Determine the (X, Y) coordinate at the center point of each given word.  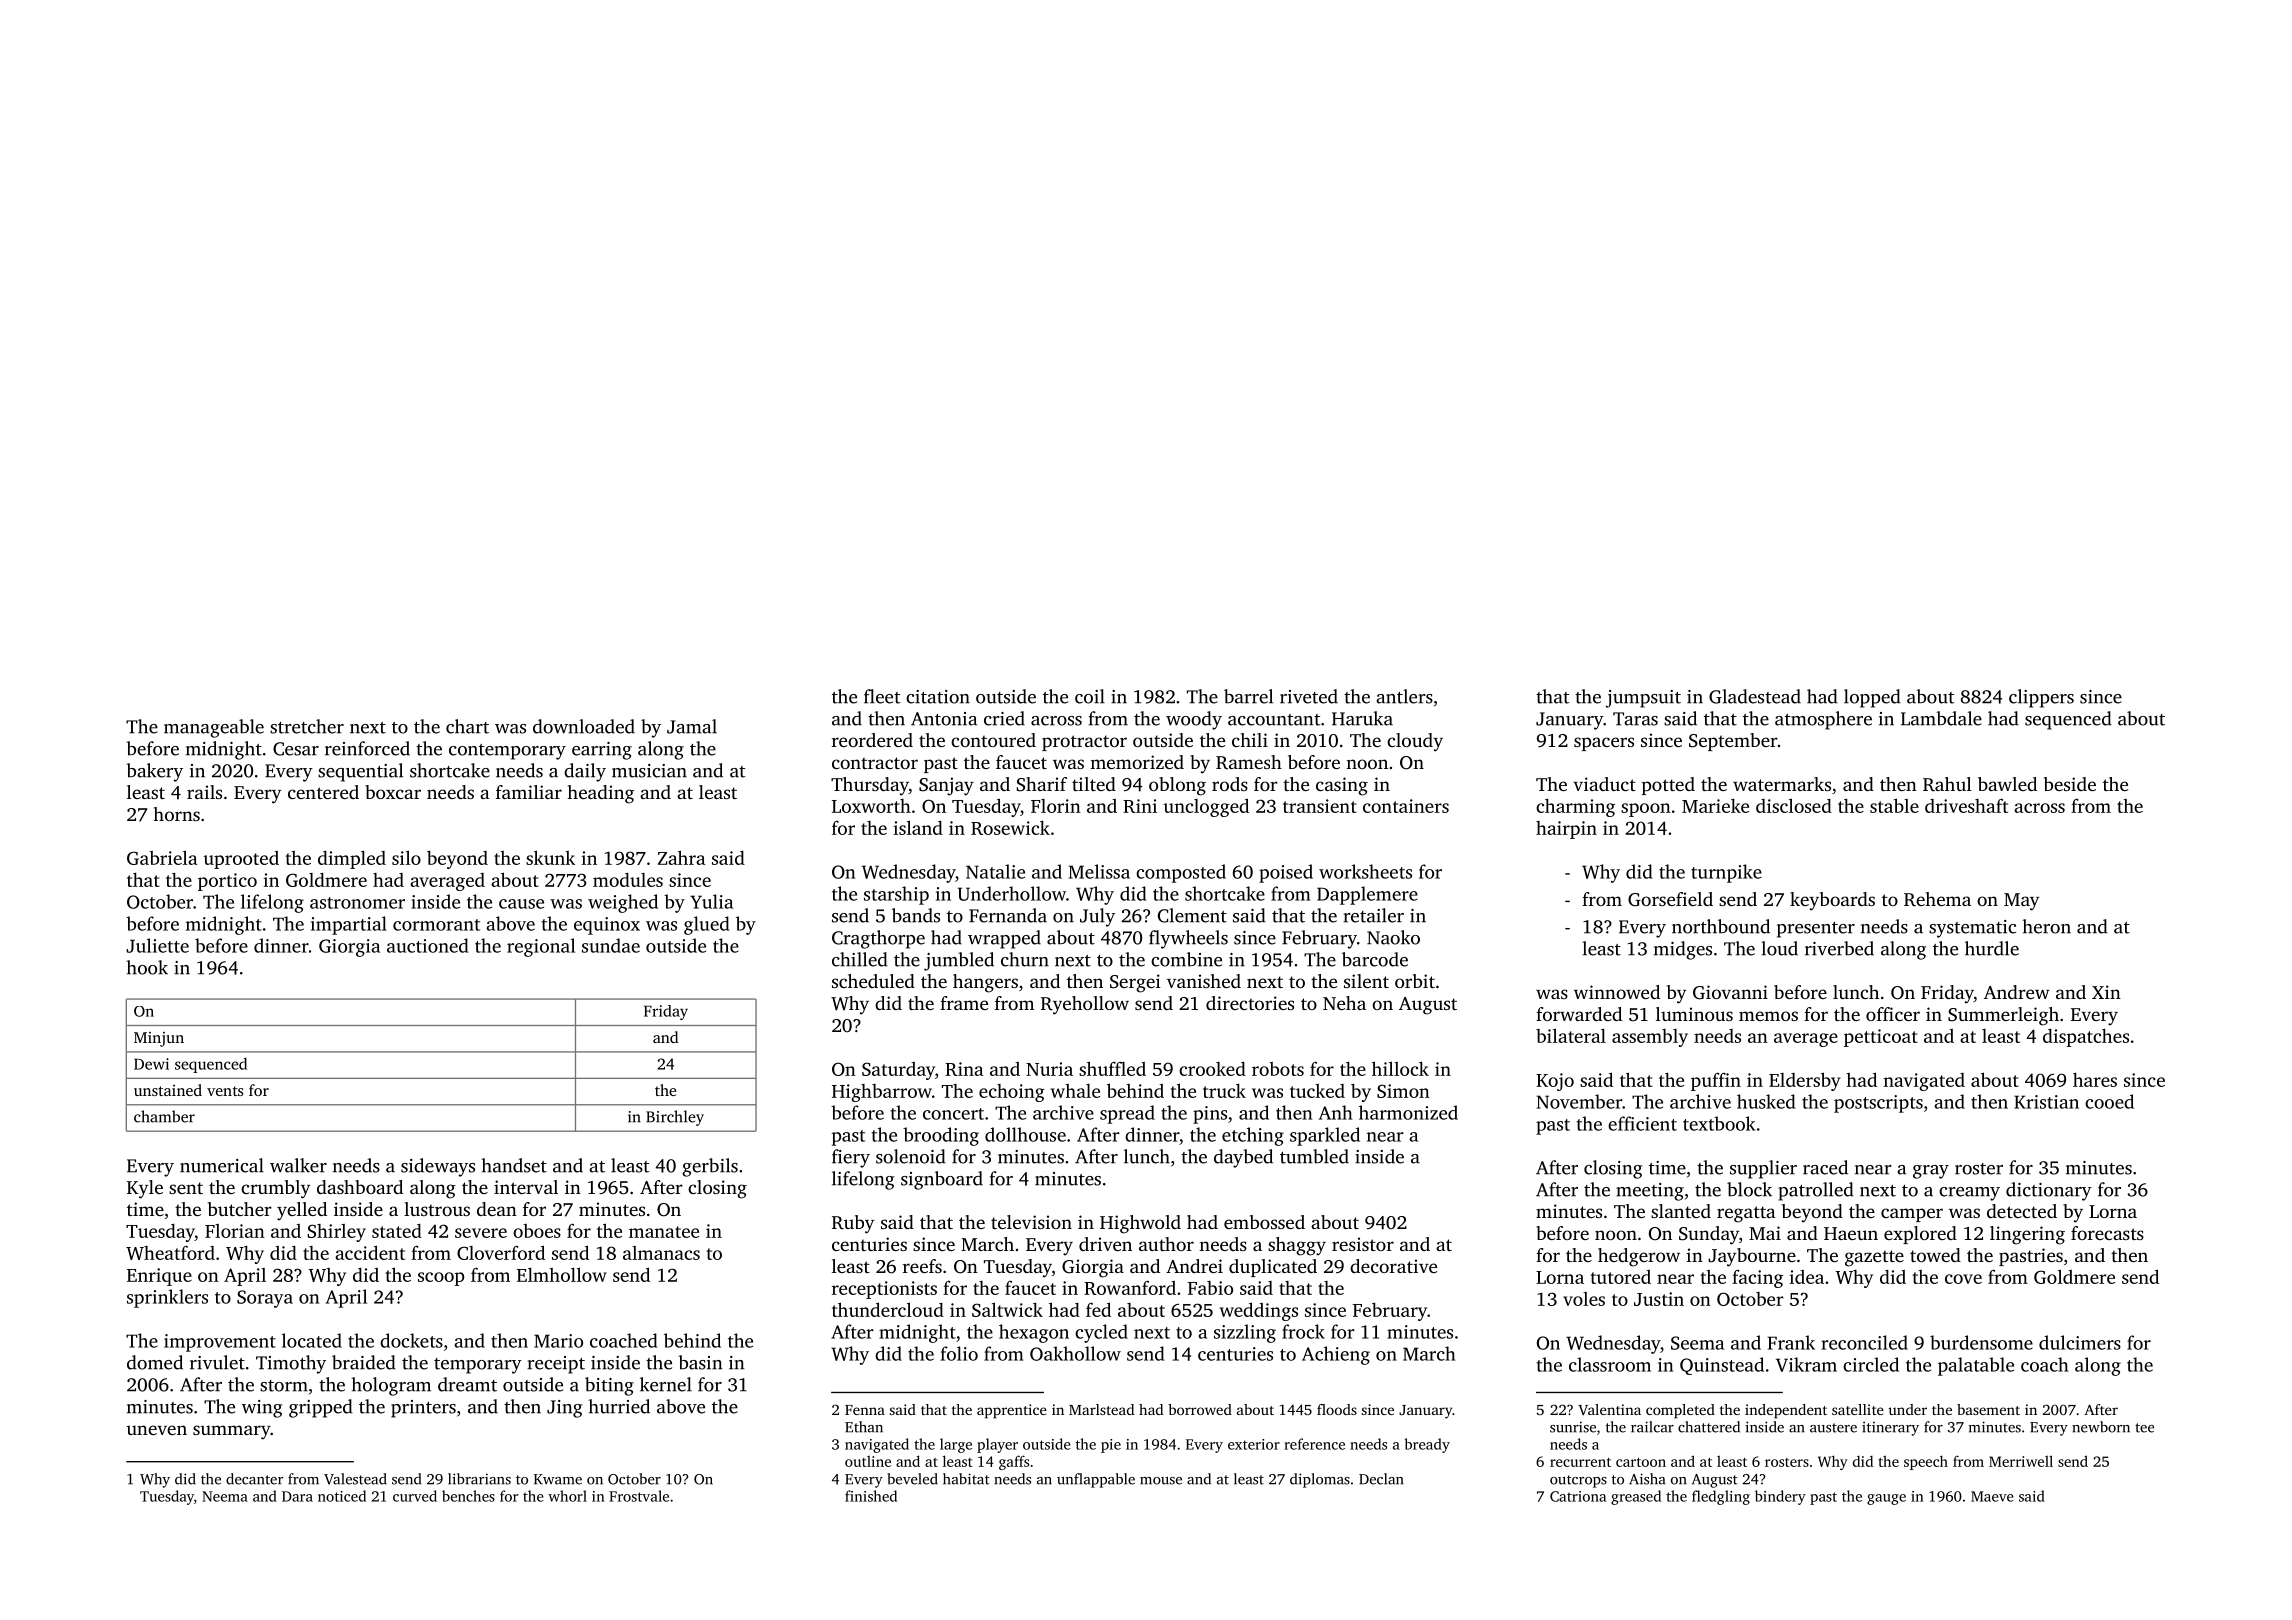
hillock (1400, 1068)
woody (1194, 720)
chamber (164, 1116)
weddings (1259, 1311)
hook (147, 967)
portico (227, 882)
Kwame (558, 1479)
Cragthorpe (878, 939)
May (2021, 902)
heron (2046, 926)
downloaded (584, 726)
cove (1963, 1279)
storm (284, 1386)
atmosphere (1823, 720)
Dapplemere (1367, 895)
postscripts (1878, 1104)
